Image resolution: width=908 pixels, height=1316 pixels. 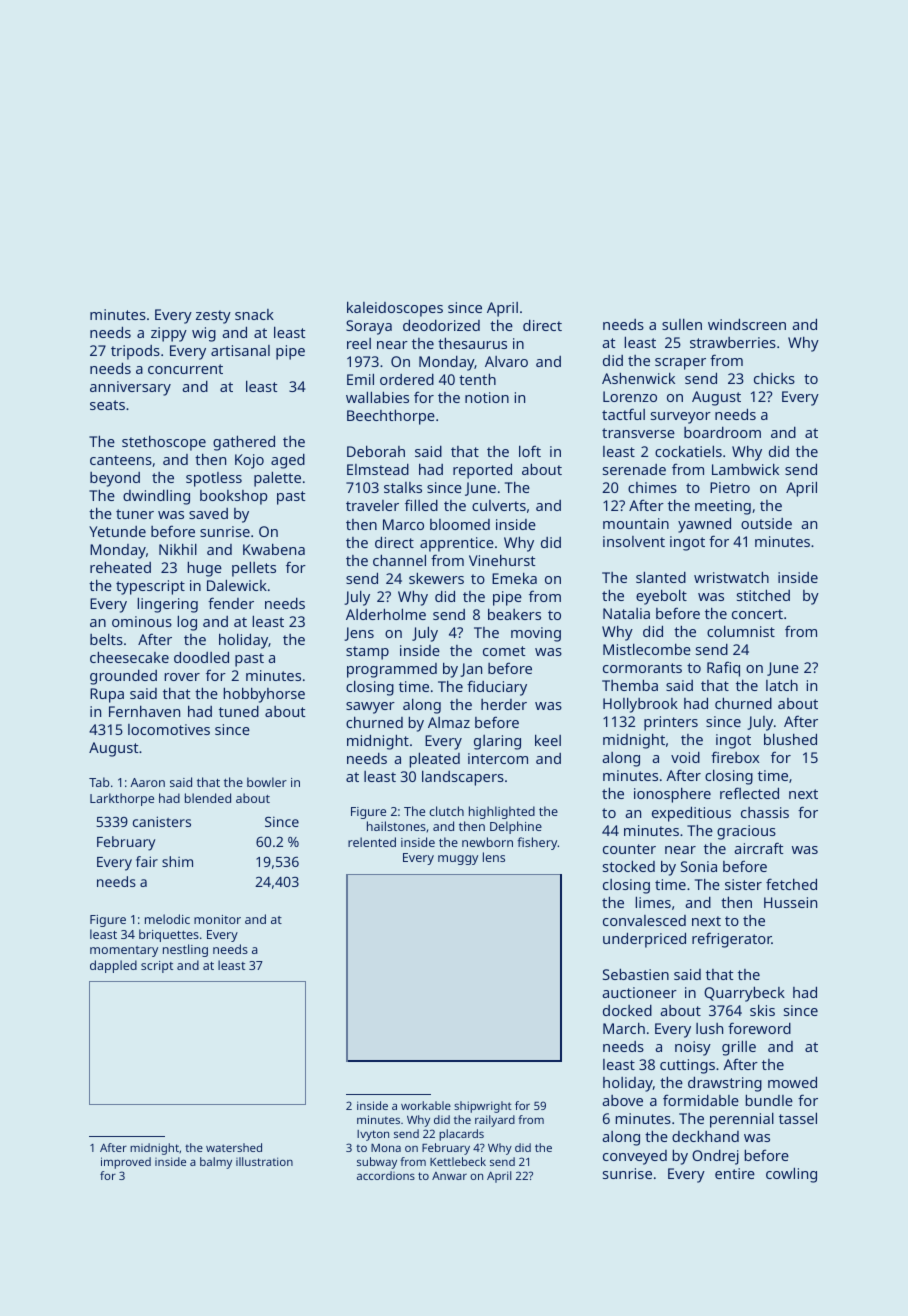 What do you see at coordinates (482, 471) in the document?
I see `reported` at bounding box center [482, 471].
